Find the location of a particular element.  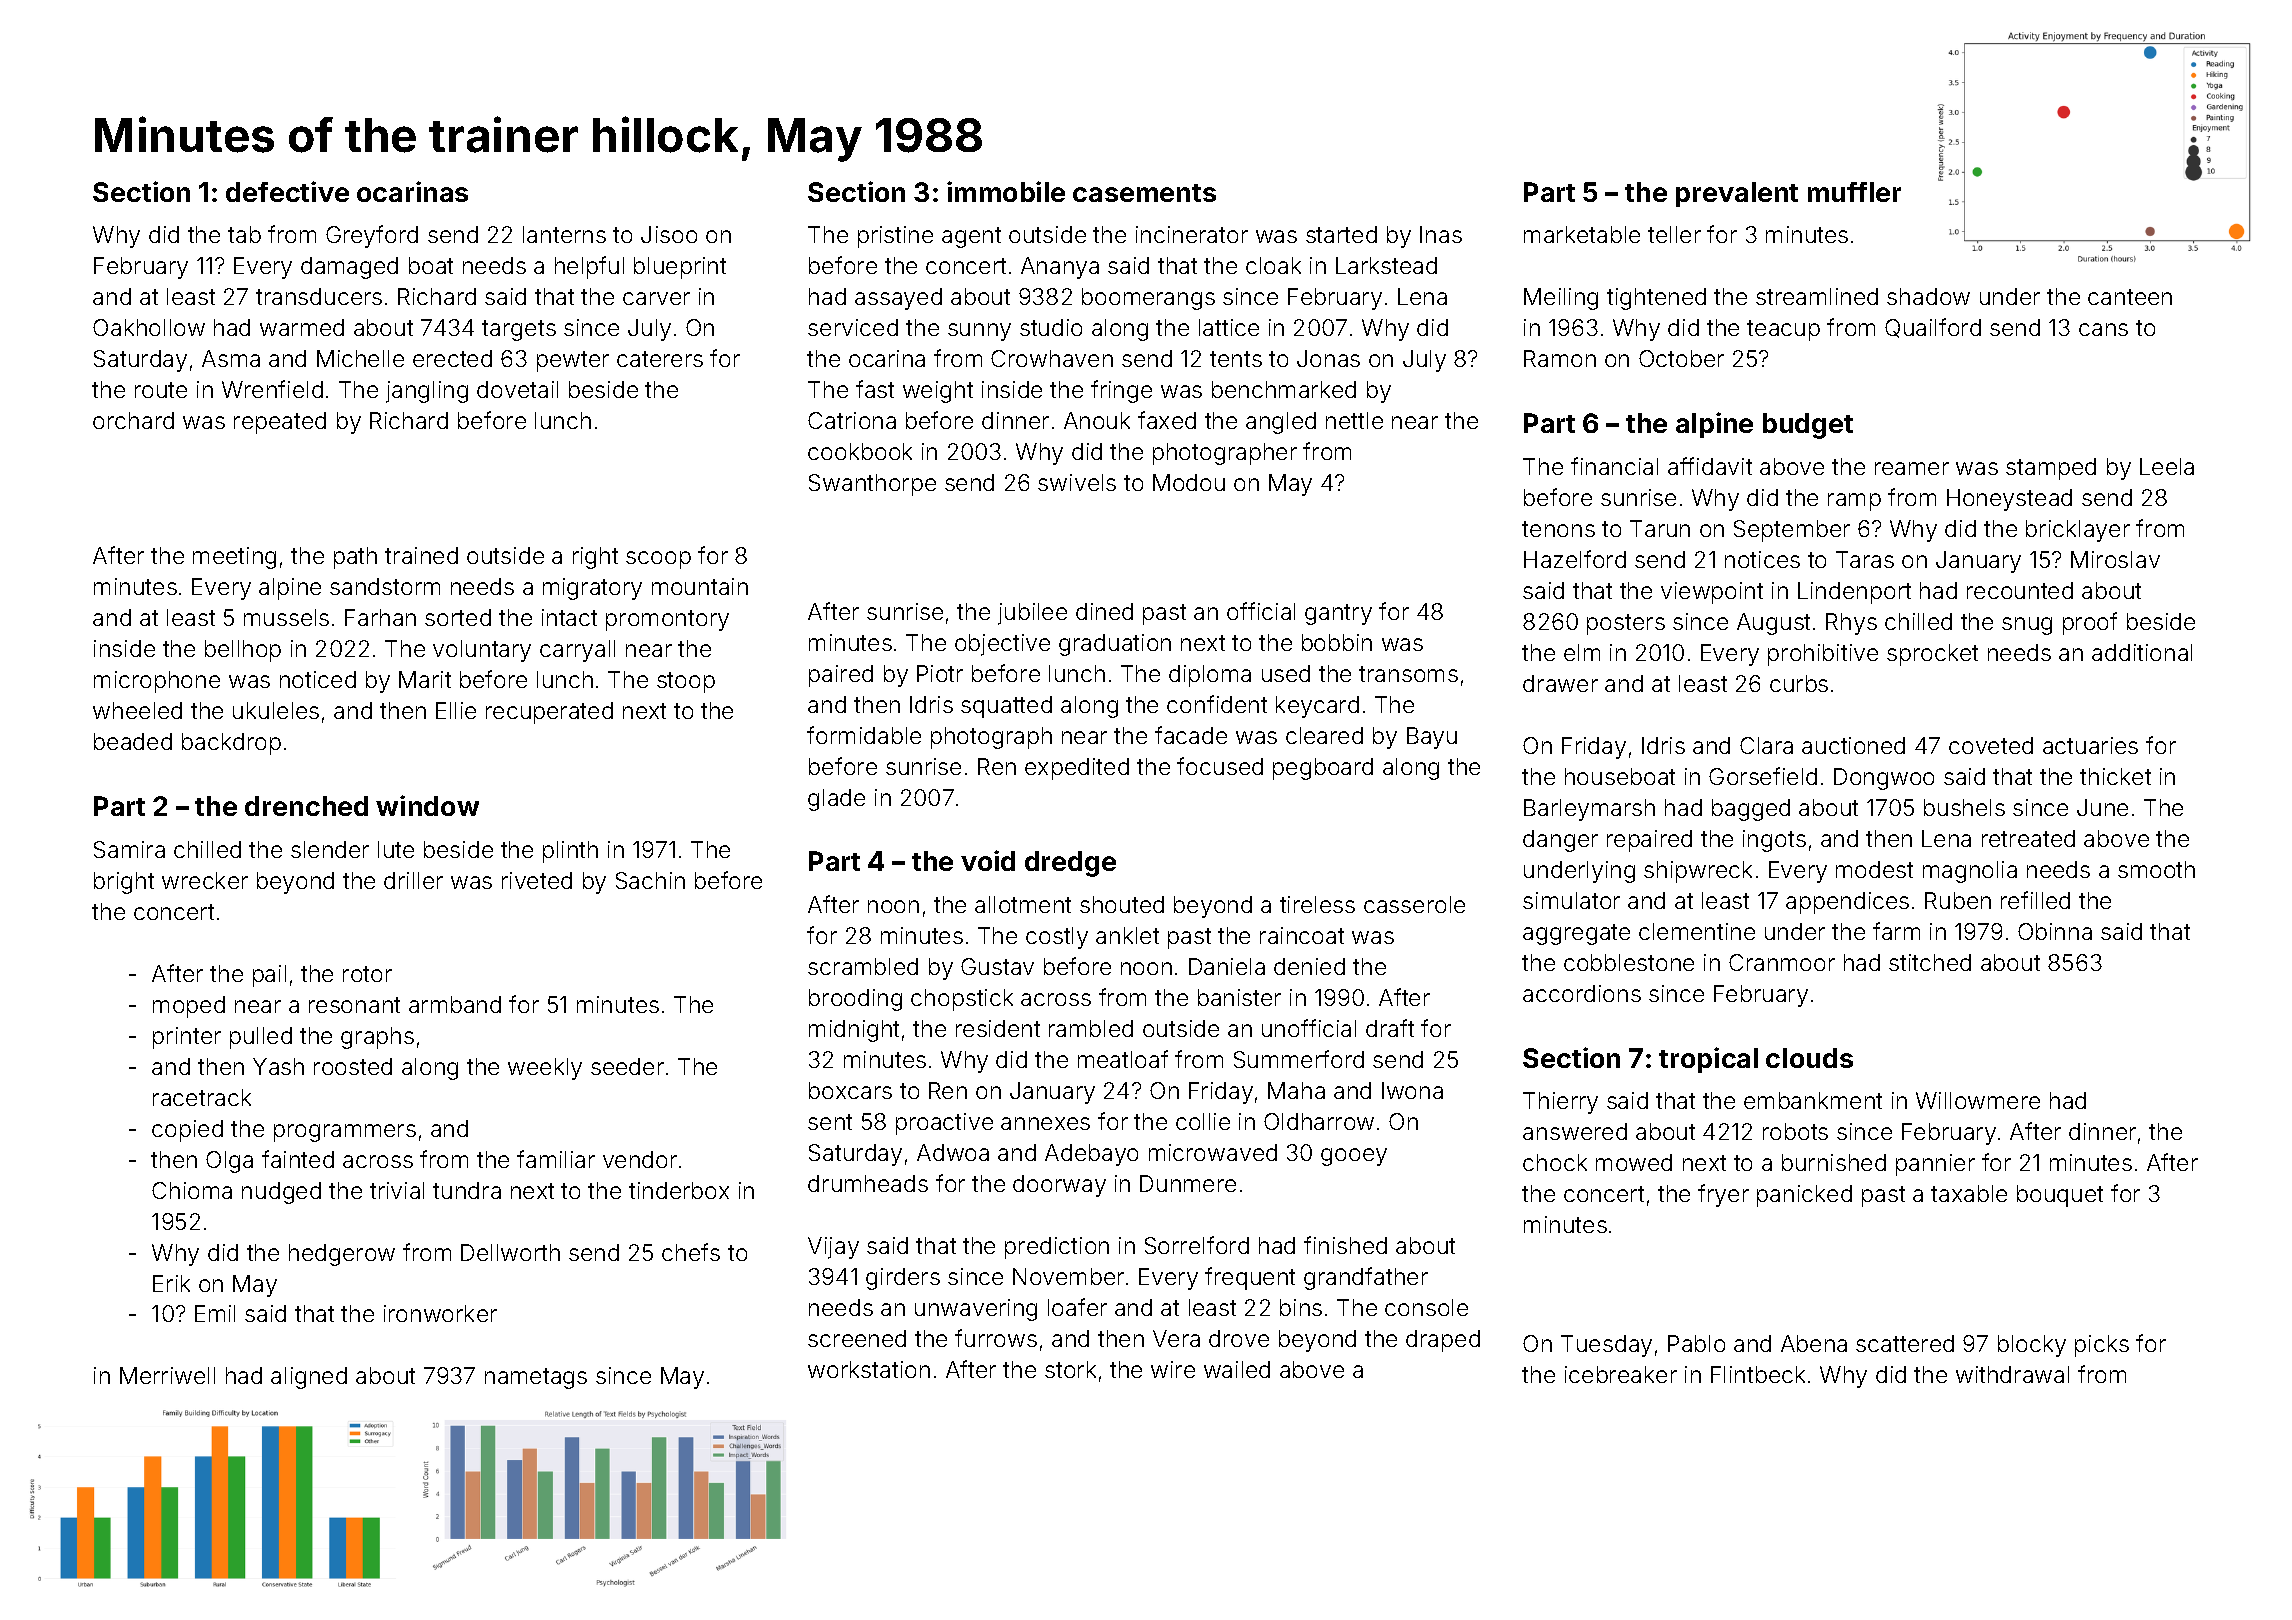

window is located at coordinates (427, 805).
